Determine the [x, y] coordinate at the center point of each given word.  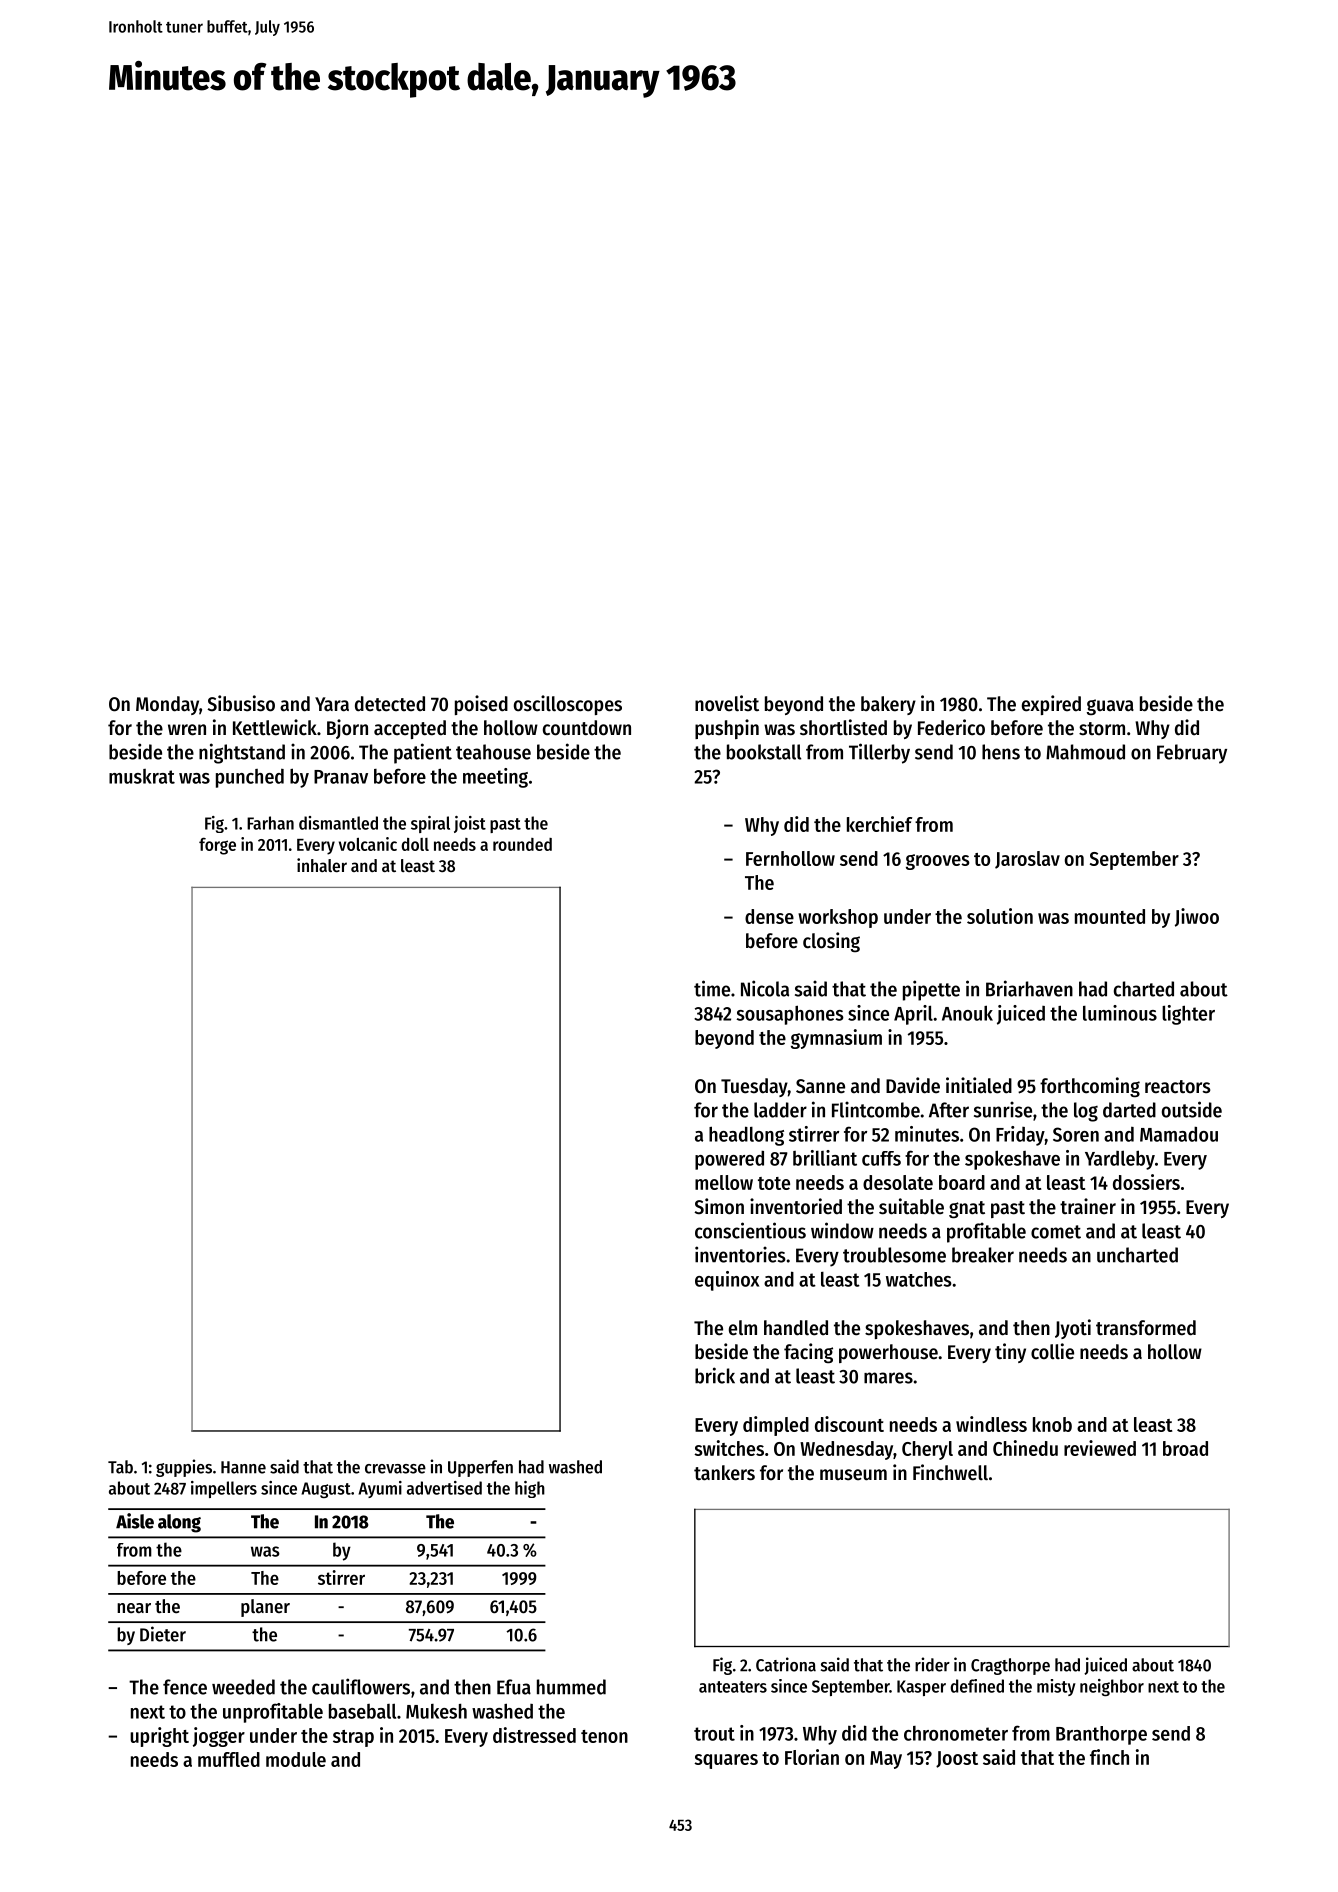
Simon [719, 1206]
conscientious [750, 1230]
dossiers [1146, 1182]
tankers [724, 1473]
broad [1185, 1448]
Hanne [243, 1467]
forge [217, 846]
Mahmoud [1085, 752]
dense [769, 916]
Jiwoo [1197, 917]
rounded [522, 844]
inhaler [322, 865]
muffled [229, 1759]
